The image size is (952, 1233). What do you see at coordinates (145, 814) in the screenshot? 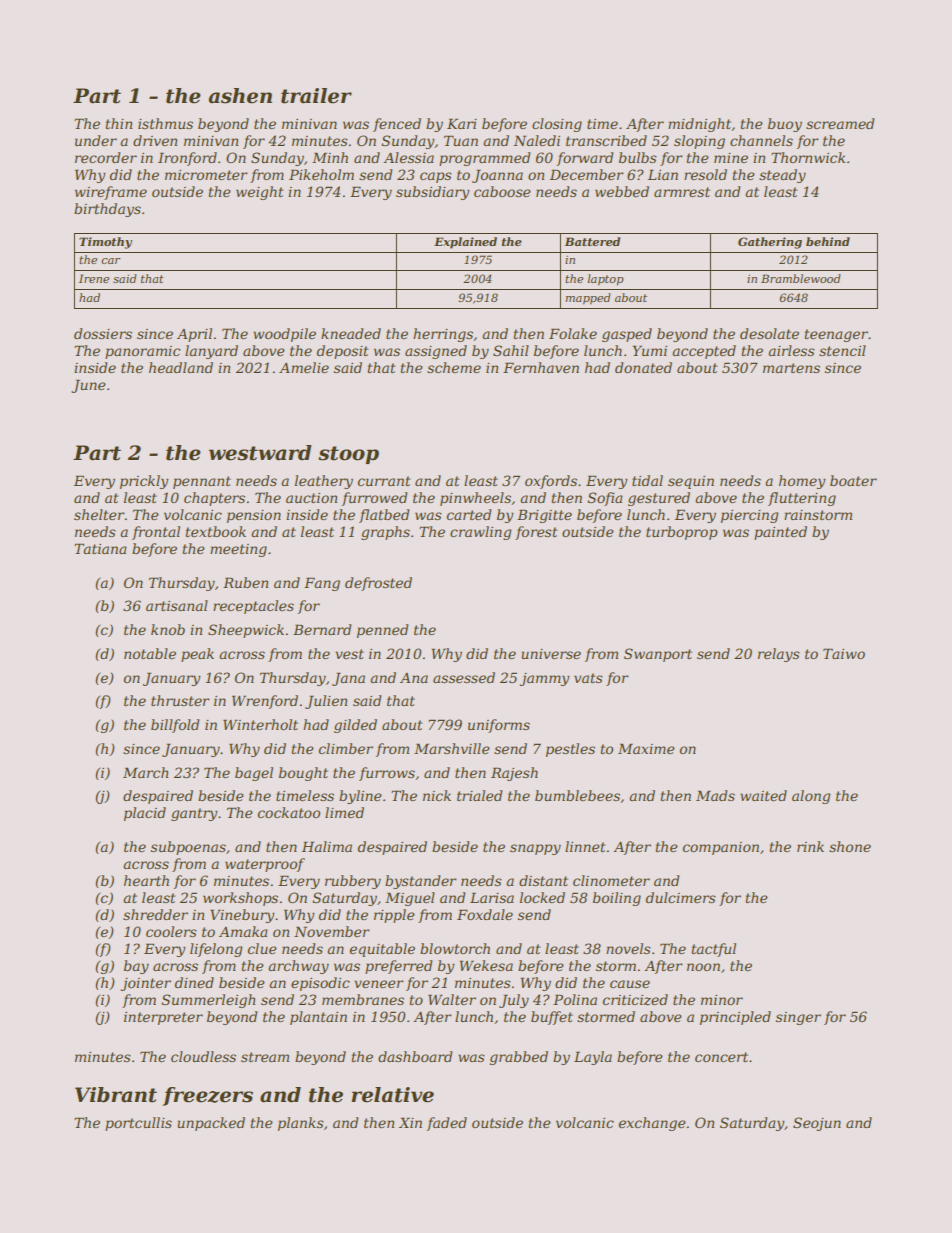
I see `placid` at bounding box center [145, 814].
